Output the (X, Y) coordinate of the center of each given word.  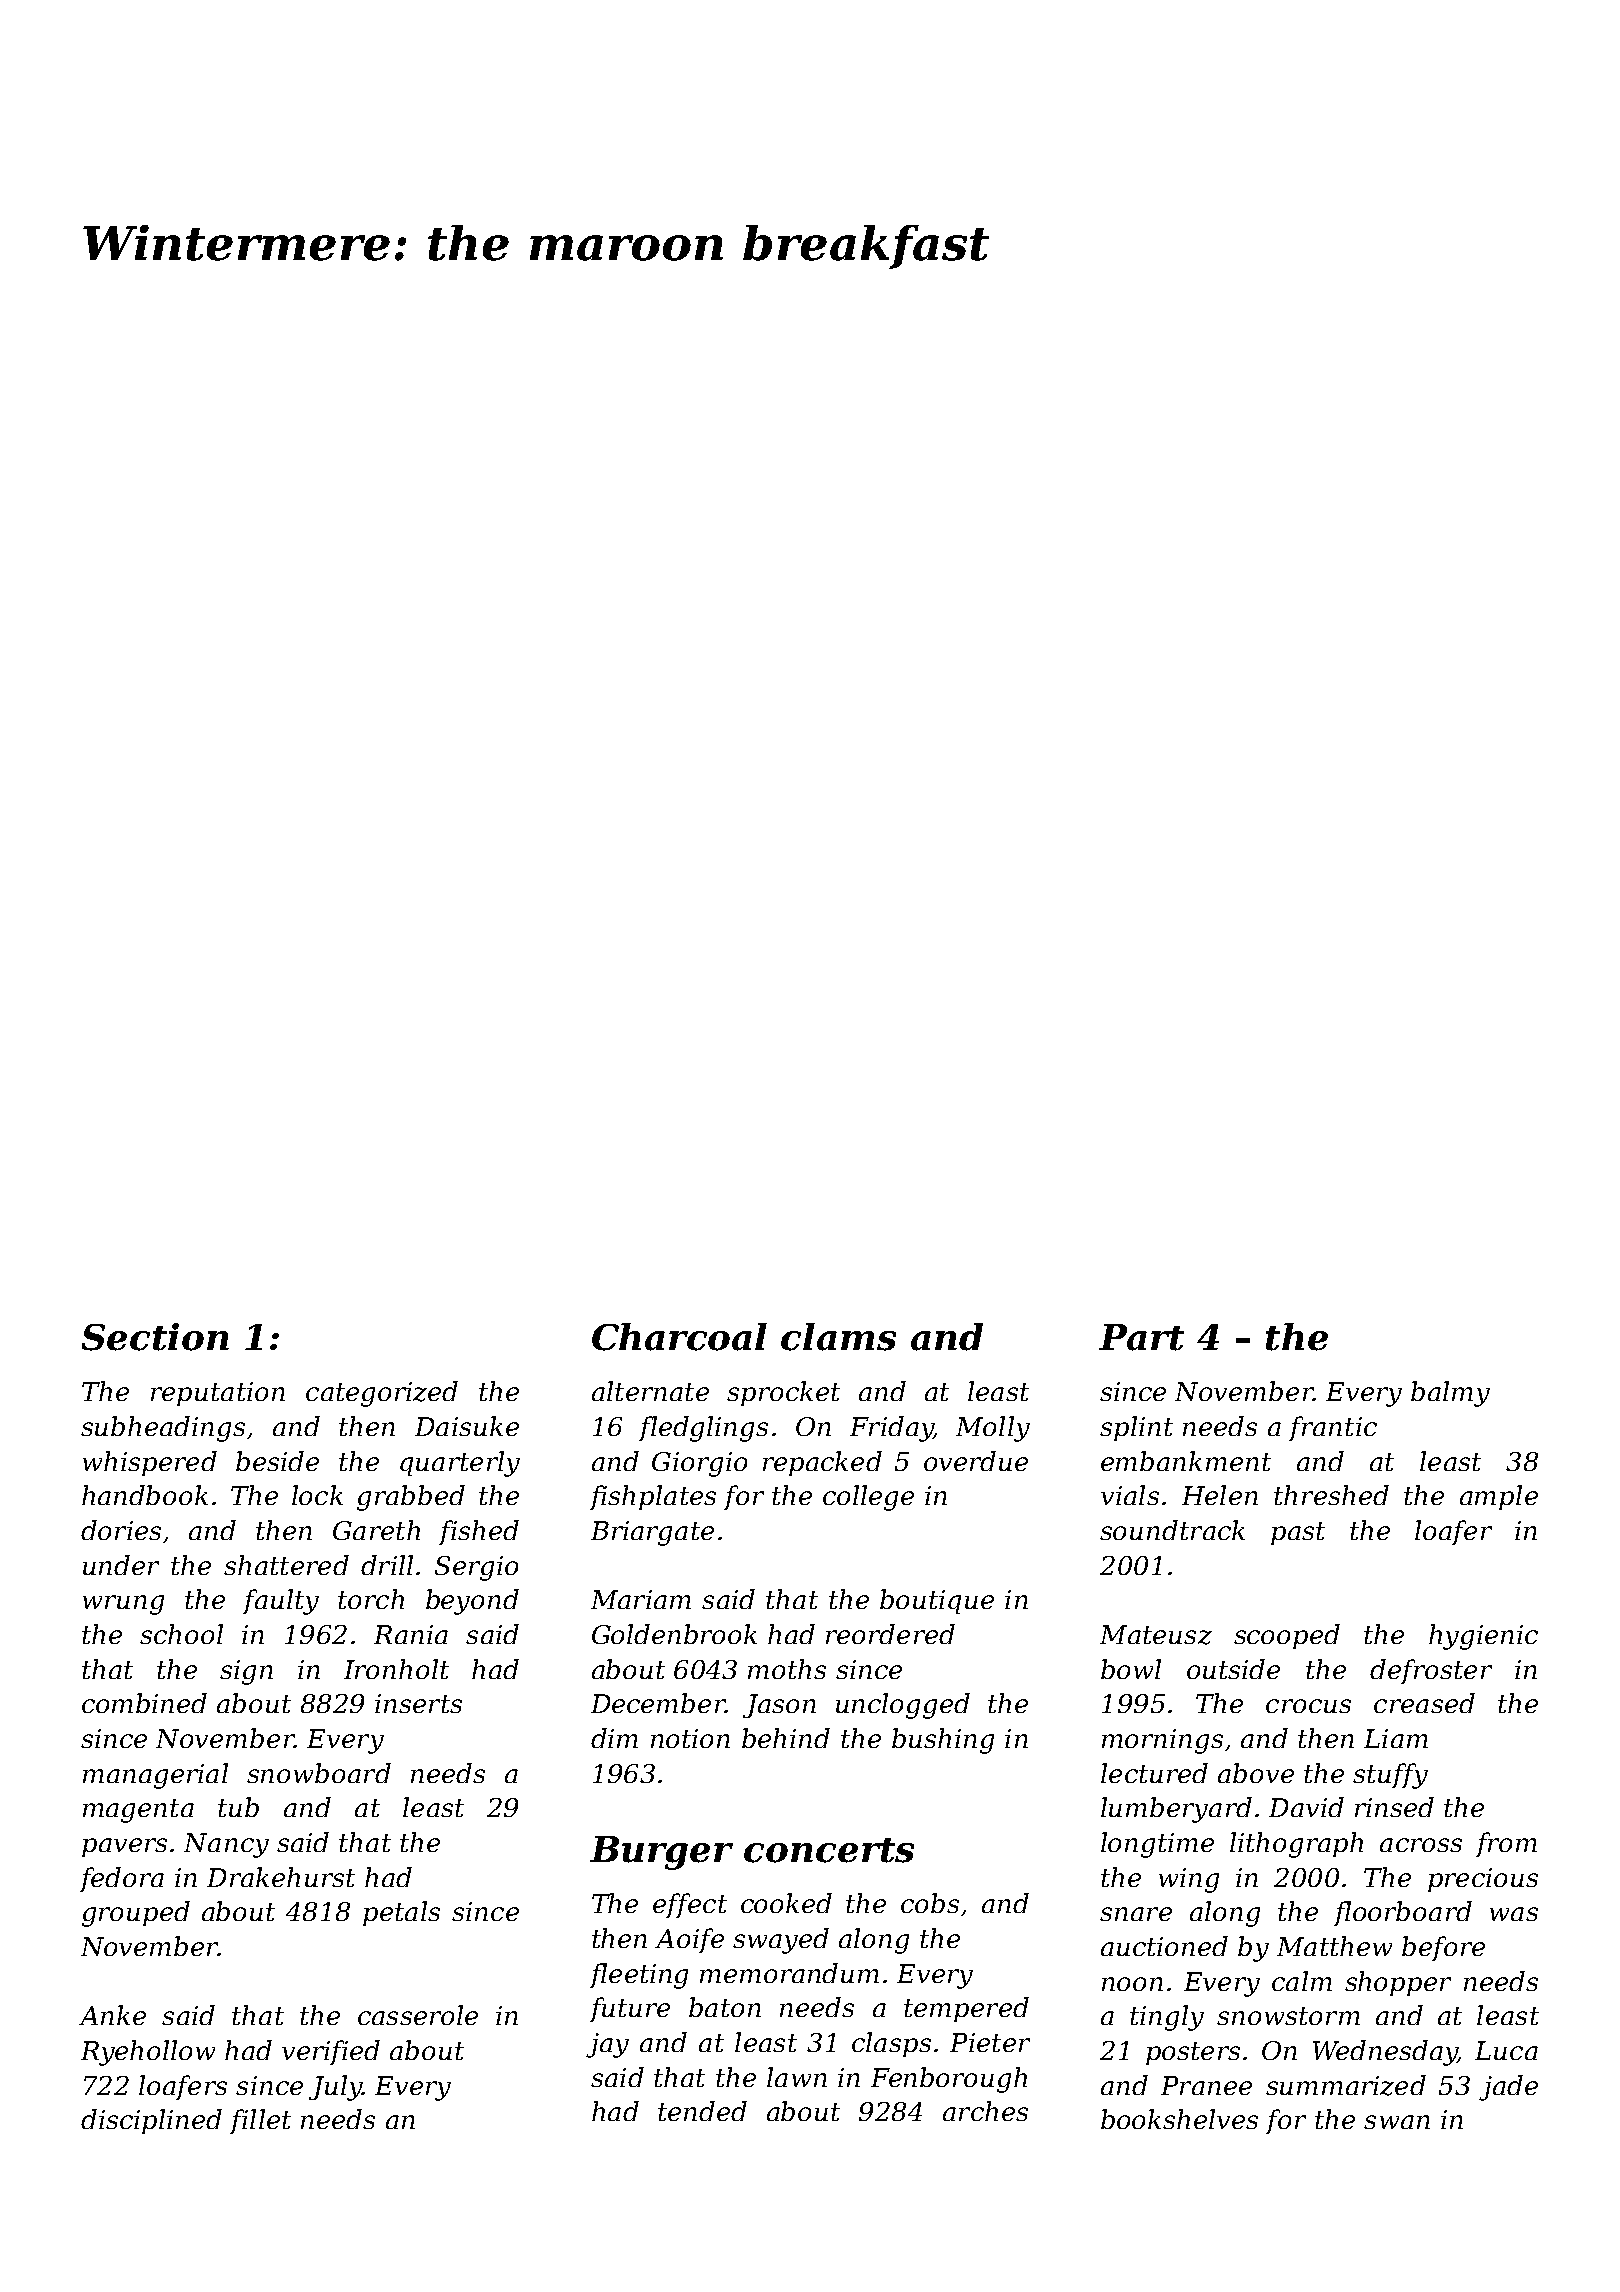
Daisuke (467, 1426)
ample (1499, 1497)
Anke (112, 2015)
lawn (797, 2077)
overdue (976, 1461)
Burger (661, 1853)
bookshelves (1179, 2119)
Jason (779, 1706)
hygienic (1483, 1637)
